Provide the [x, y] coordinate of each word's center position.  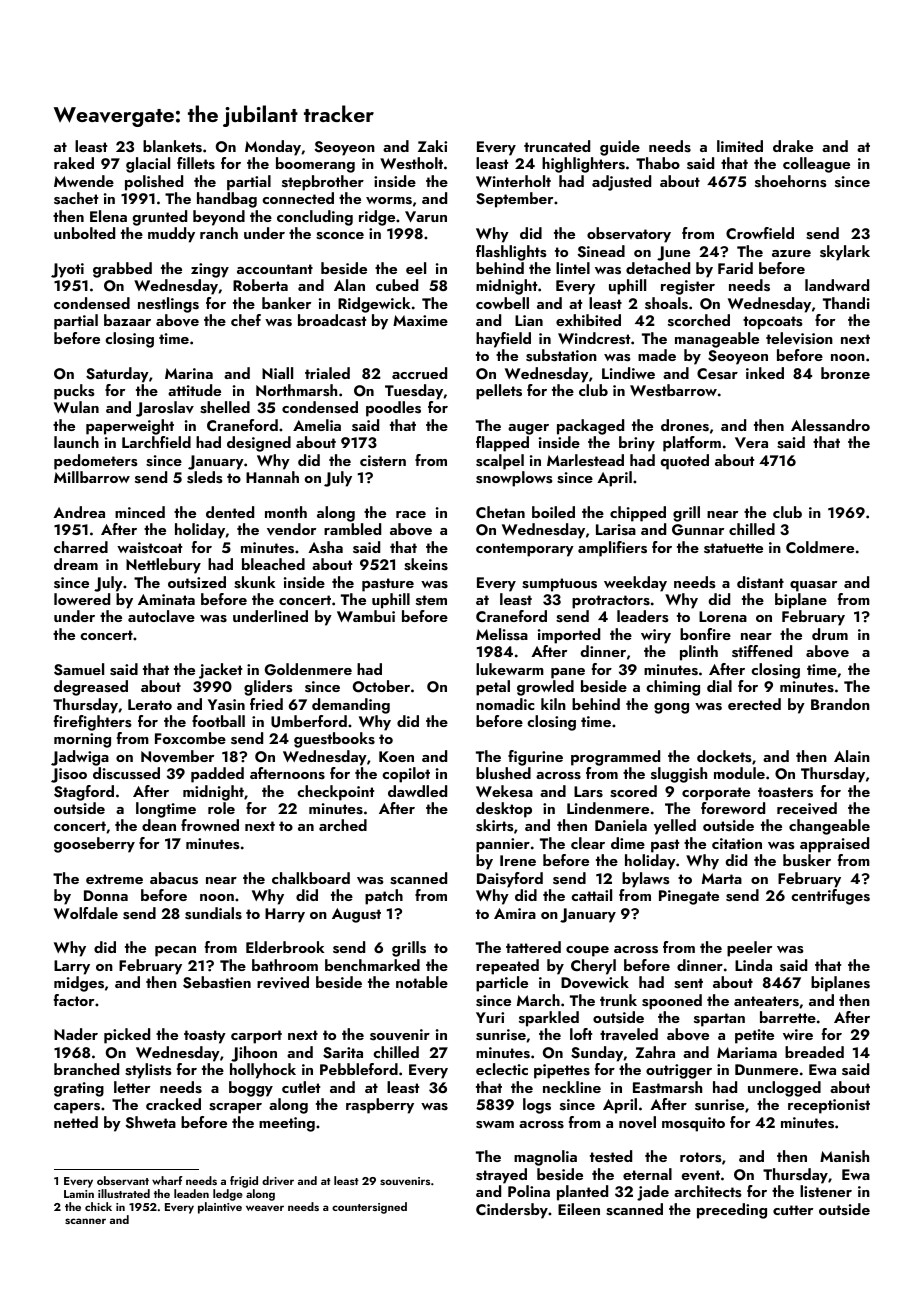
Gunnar [698, 530]
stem [431, 600]
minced [140, 512]
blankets [172, 146]
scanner [85, 1221]
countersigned [369, 1208]
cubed [397, 285]
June [673, 253]
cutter [793, 1210]
